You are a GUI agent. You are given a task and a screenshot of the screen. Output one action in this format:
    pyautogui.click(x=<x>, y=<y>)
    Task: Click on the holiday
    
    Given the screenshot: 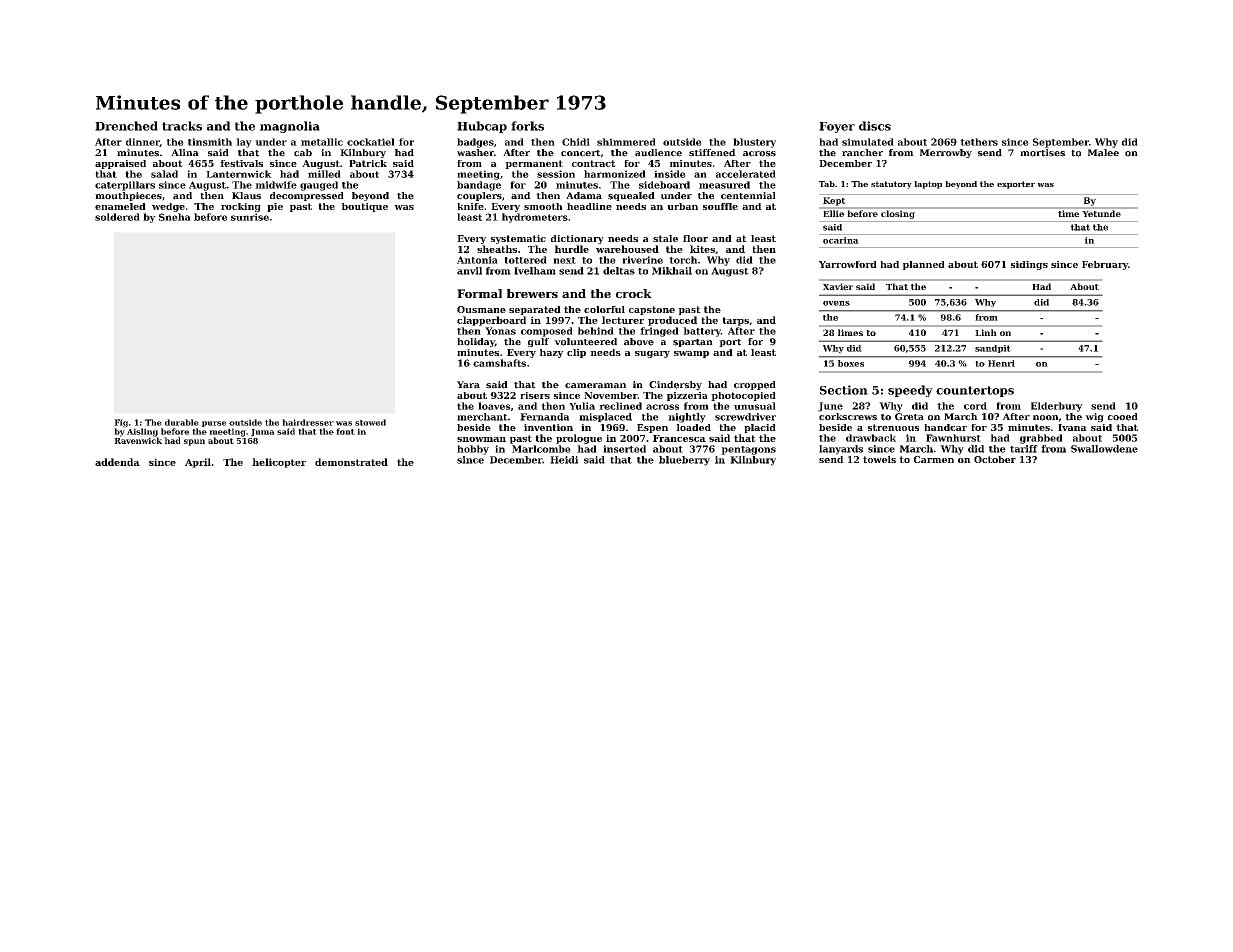 What is the action you would take?
    pyautogui.click(x=476, y=342)
